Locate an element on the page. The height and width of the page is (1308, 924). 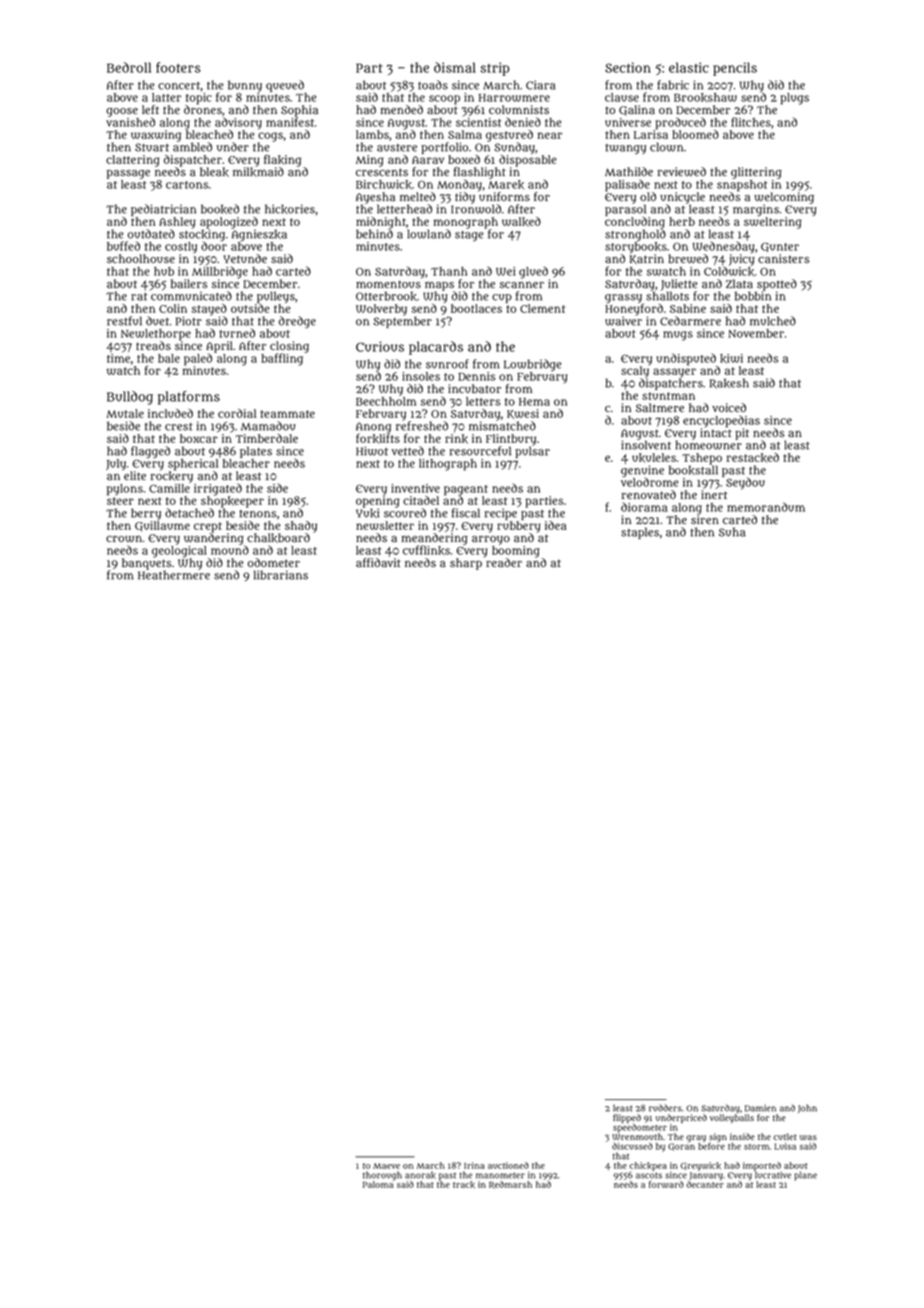
siren is located at coordinates (705, 519).
